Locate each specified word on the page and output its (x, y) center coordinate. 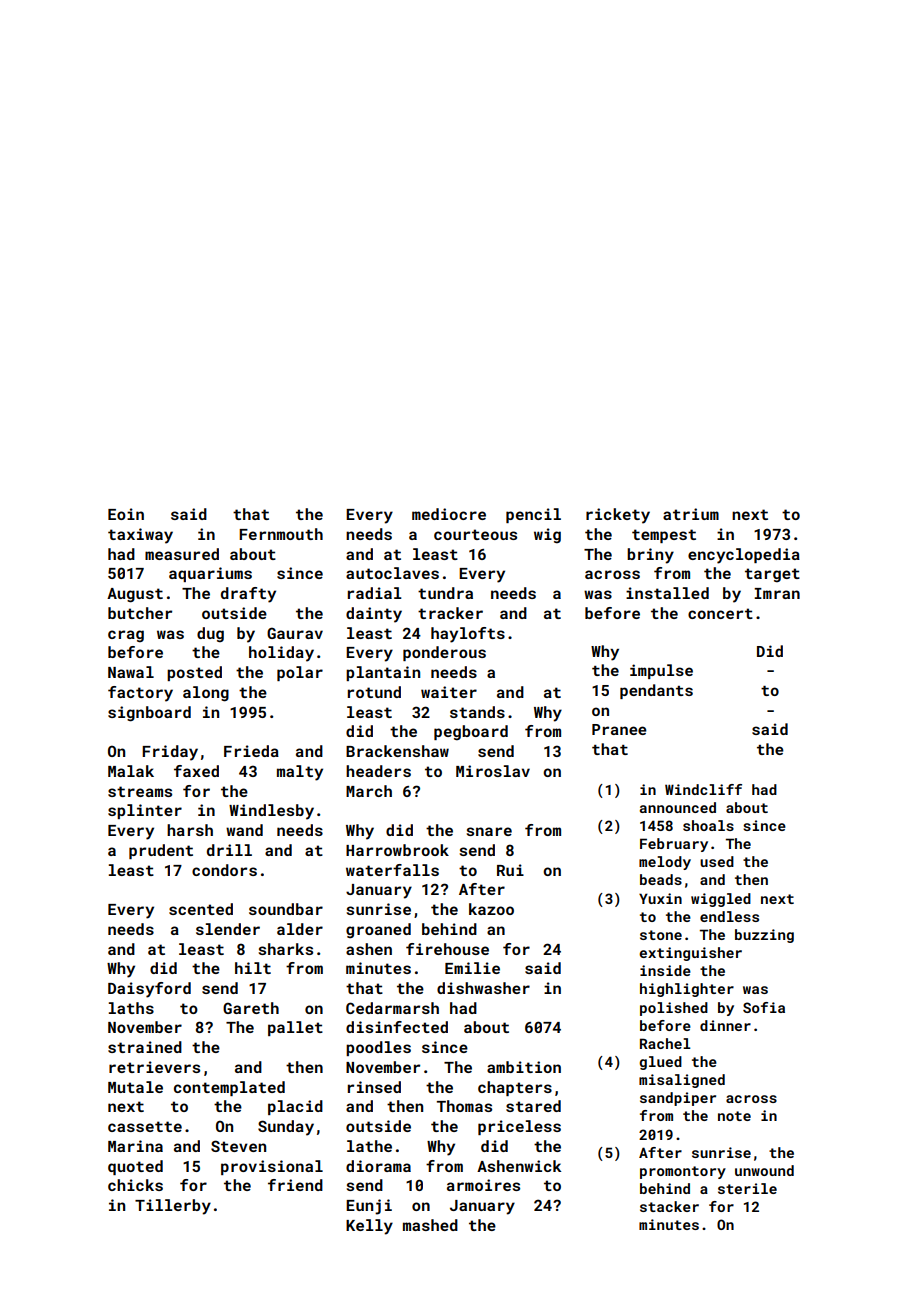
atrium (691, 514)
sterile (747, 1188)
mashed (430, 1225)
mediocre (449, 514)
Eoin (126, 514)
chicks (135, 1185)
